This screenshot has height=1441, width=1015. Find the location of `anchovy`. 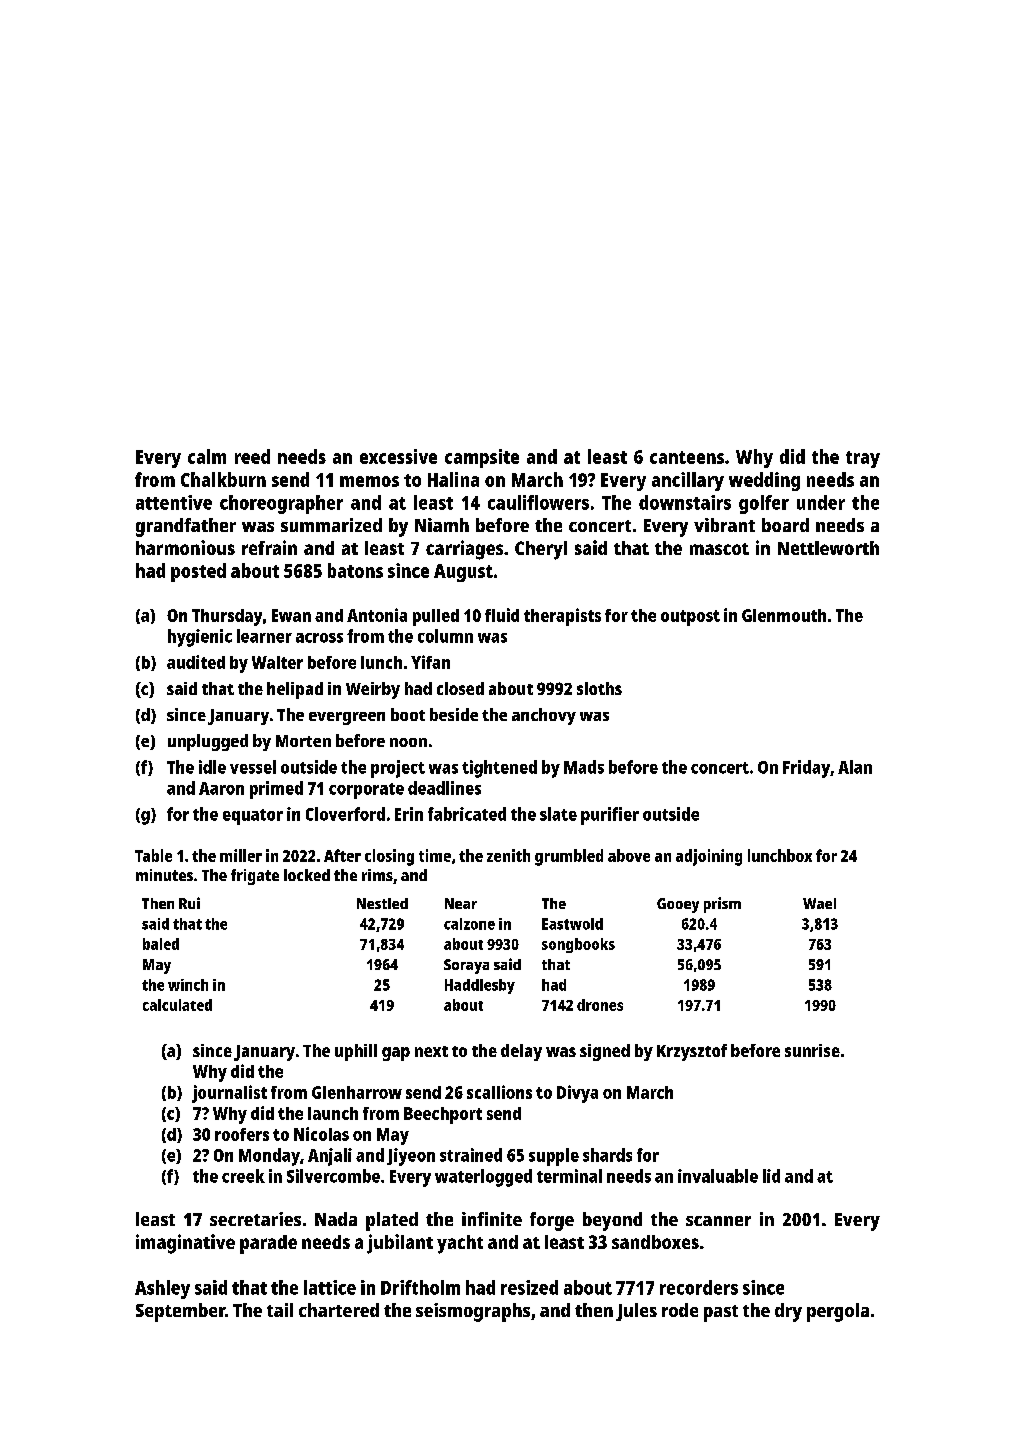

anchovy is located at coordinates (544, 716).
